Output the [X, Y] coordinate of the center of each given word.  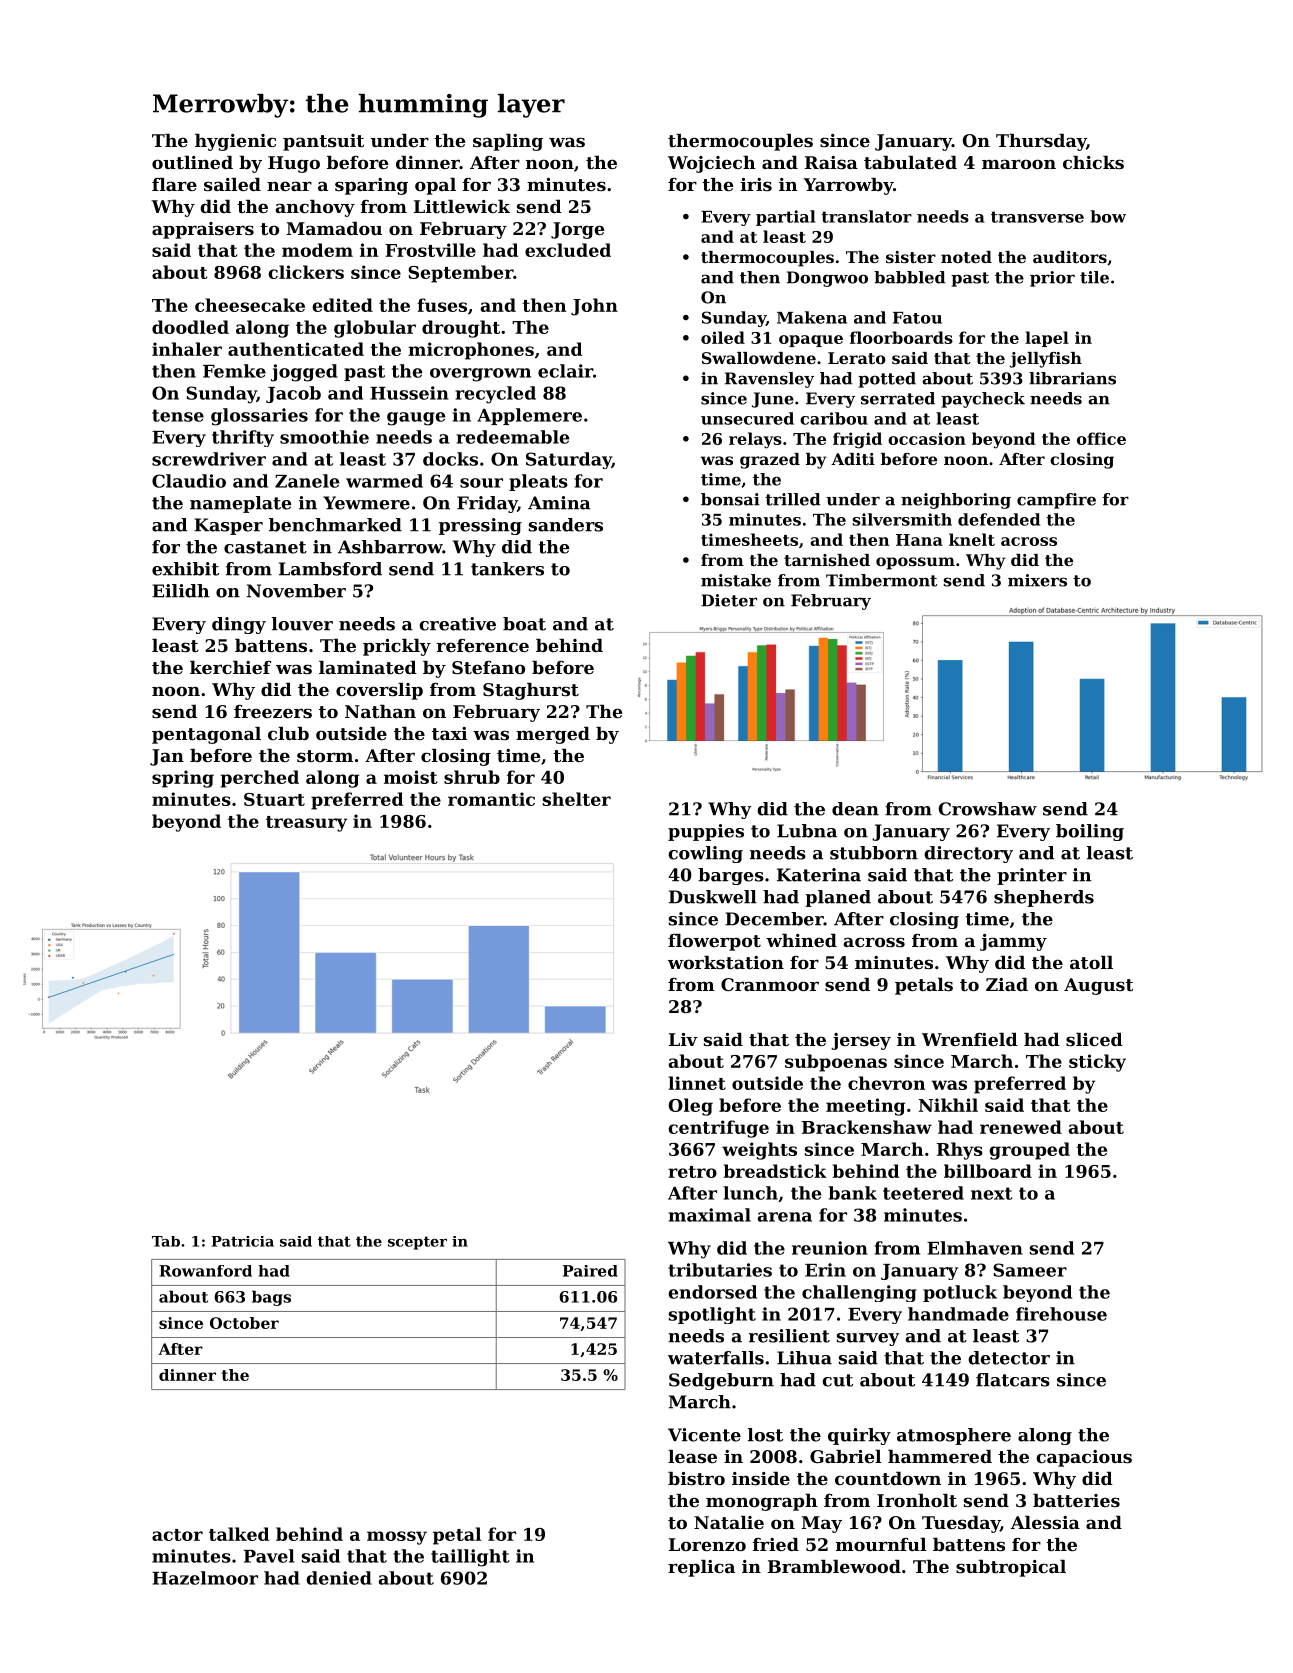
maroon [1019, 164]
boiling [1090, 832]
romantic [491, 799]
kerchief [230, 667]
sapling [508, 142]
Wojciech [712, 164]
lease [692, 1456]
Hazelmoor [205, 1578]
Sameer [1030, 1270]
